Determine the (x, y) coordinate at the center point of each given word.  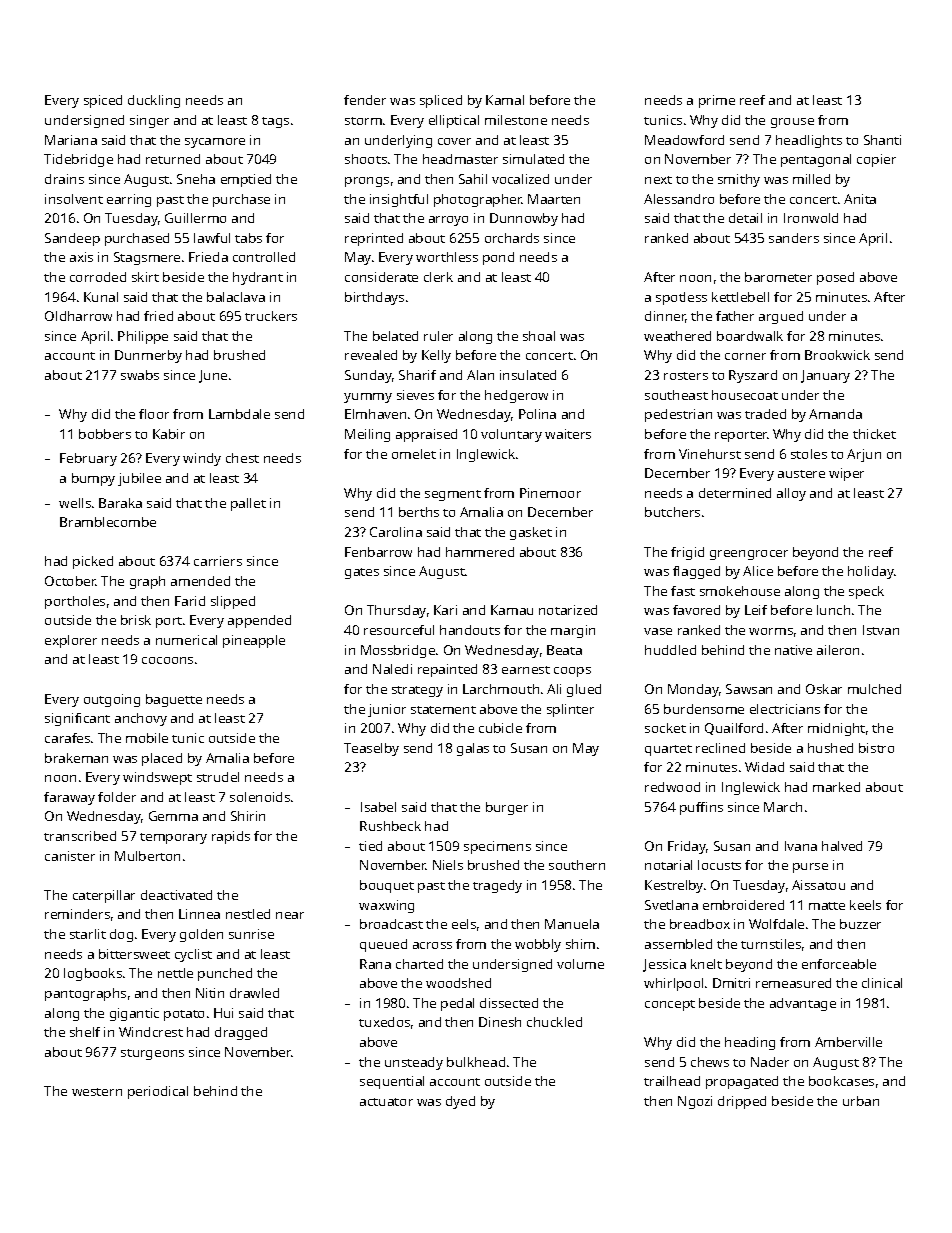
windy (202, 459)
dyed (460, 1102)
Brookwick (837, 355)
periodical (158, 1092)
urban (861, 1101)
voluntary (511, 435)
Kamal (505, 100)
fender (365, 100)
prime (717, 101)
